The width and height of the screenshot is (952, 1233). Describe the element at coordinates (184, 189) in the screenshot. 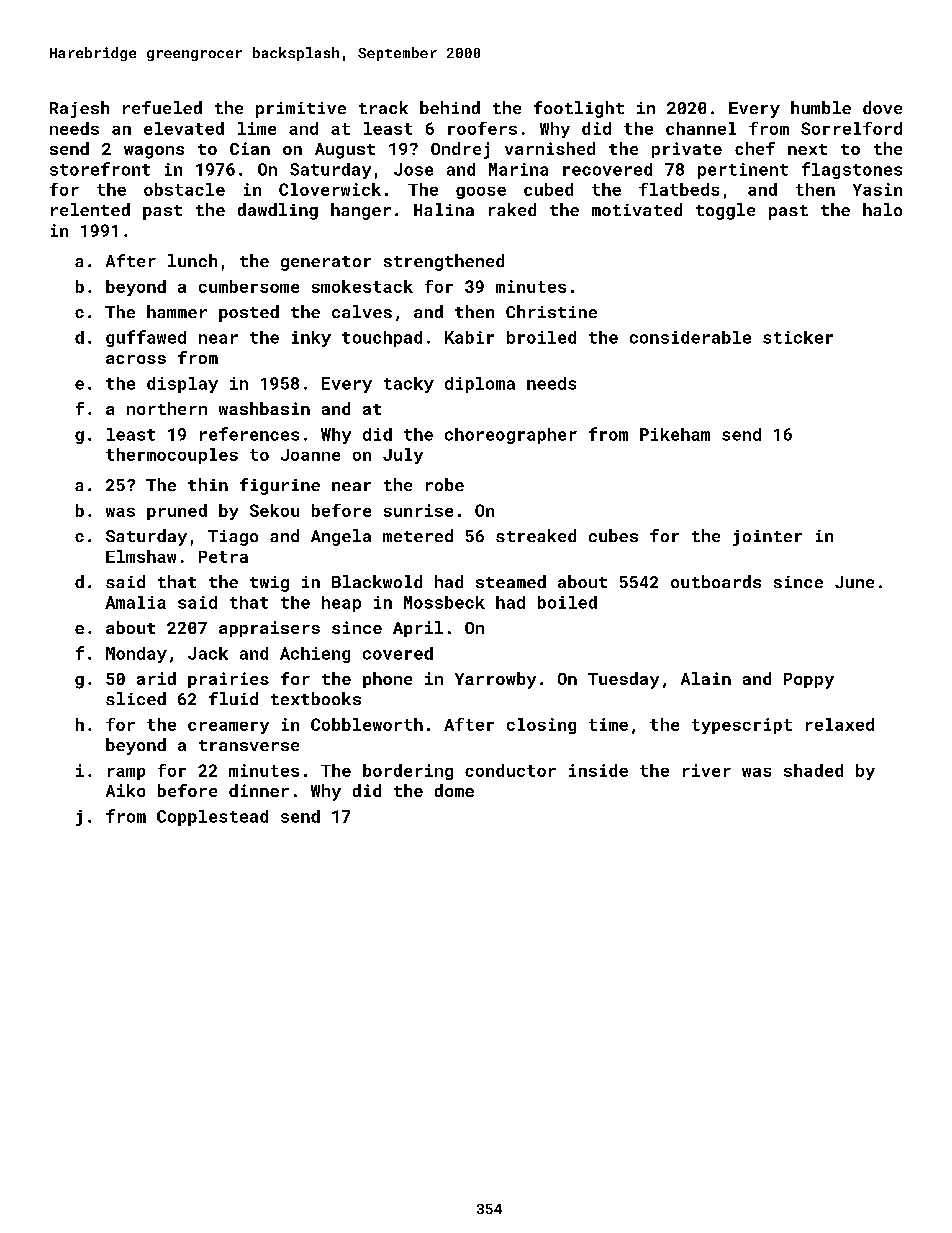

I see `obstacle` at that location.
